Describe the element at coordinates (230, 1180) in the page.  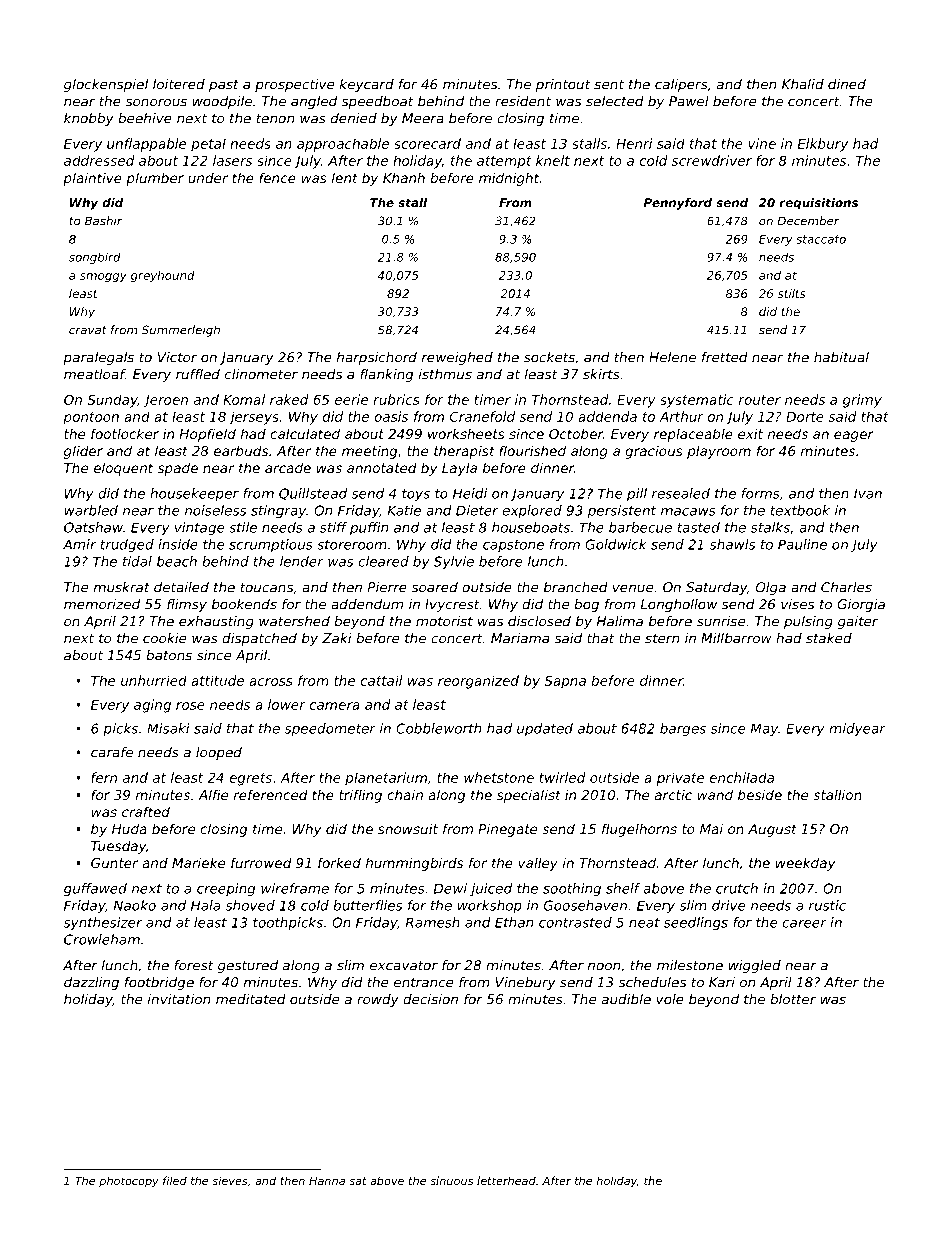
I see `sieves` at that location.
